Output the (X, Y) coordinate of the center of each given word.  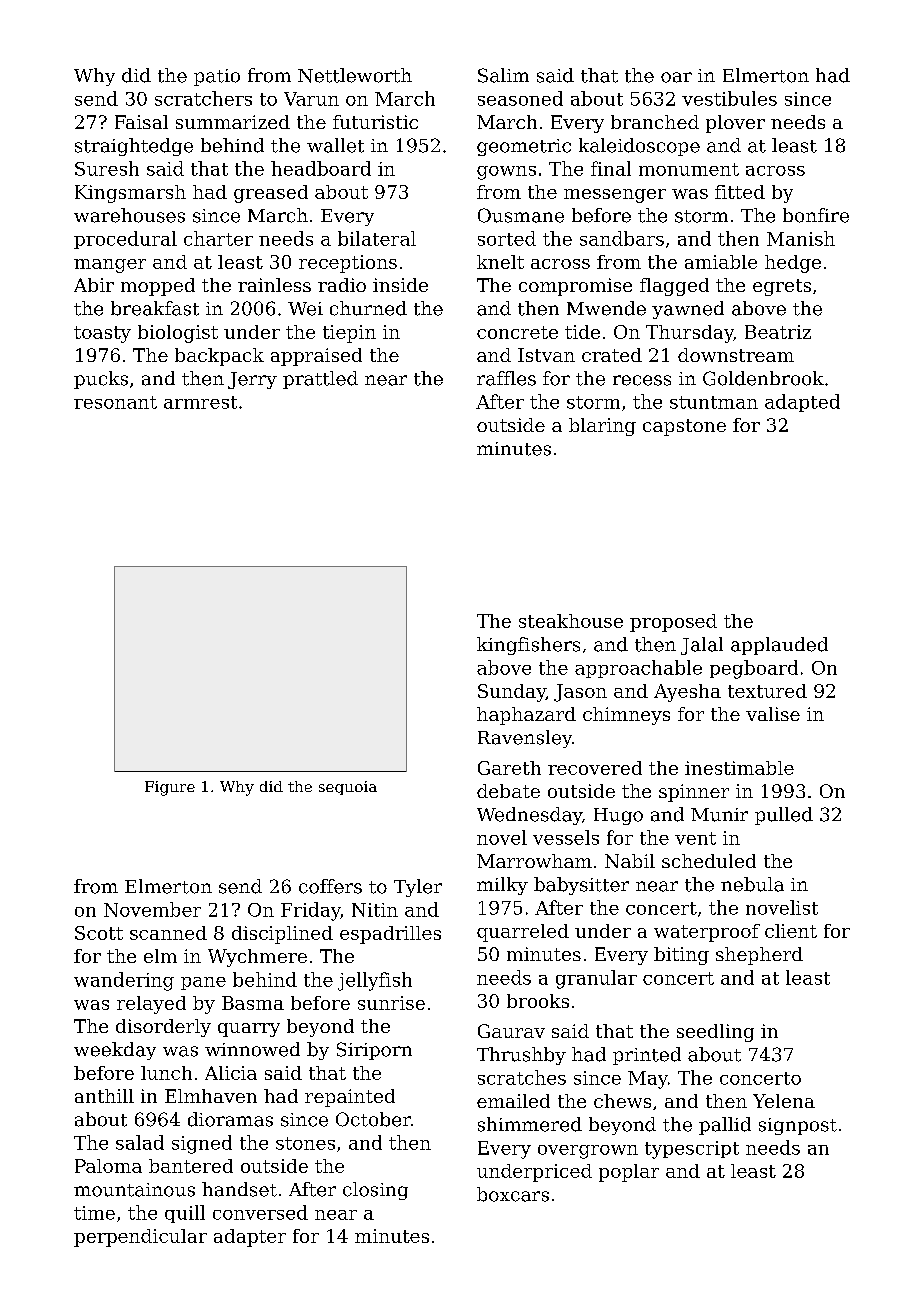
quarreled (523, 933)
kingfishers (528, 646)
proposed (673, 623)
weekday (115, 1051)
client (791, 931)
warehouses (129, 215)
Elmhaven (211, 1096)
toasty (102, 334)
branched (655, 122)
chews (622, 1101)
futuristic (375, 122)
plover (735, 124)
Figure (170, 788)
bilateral (377, 238)
